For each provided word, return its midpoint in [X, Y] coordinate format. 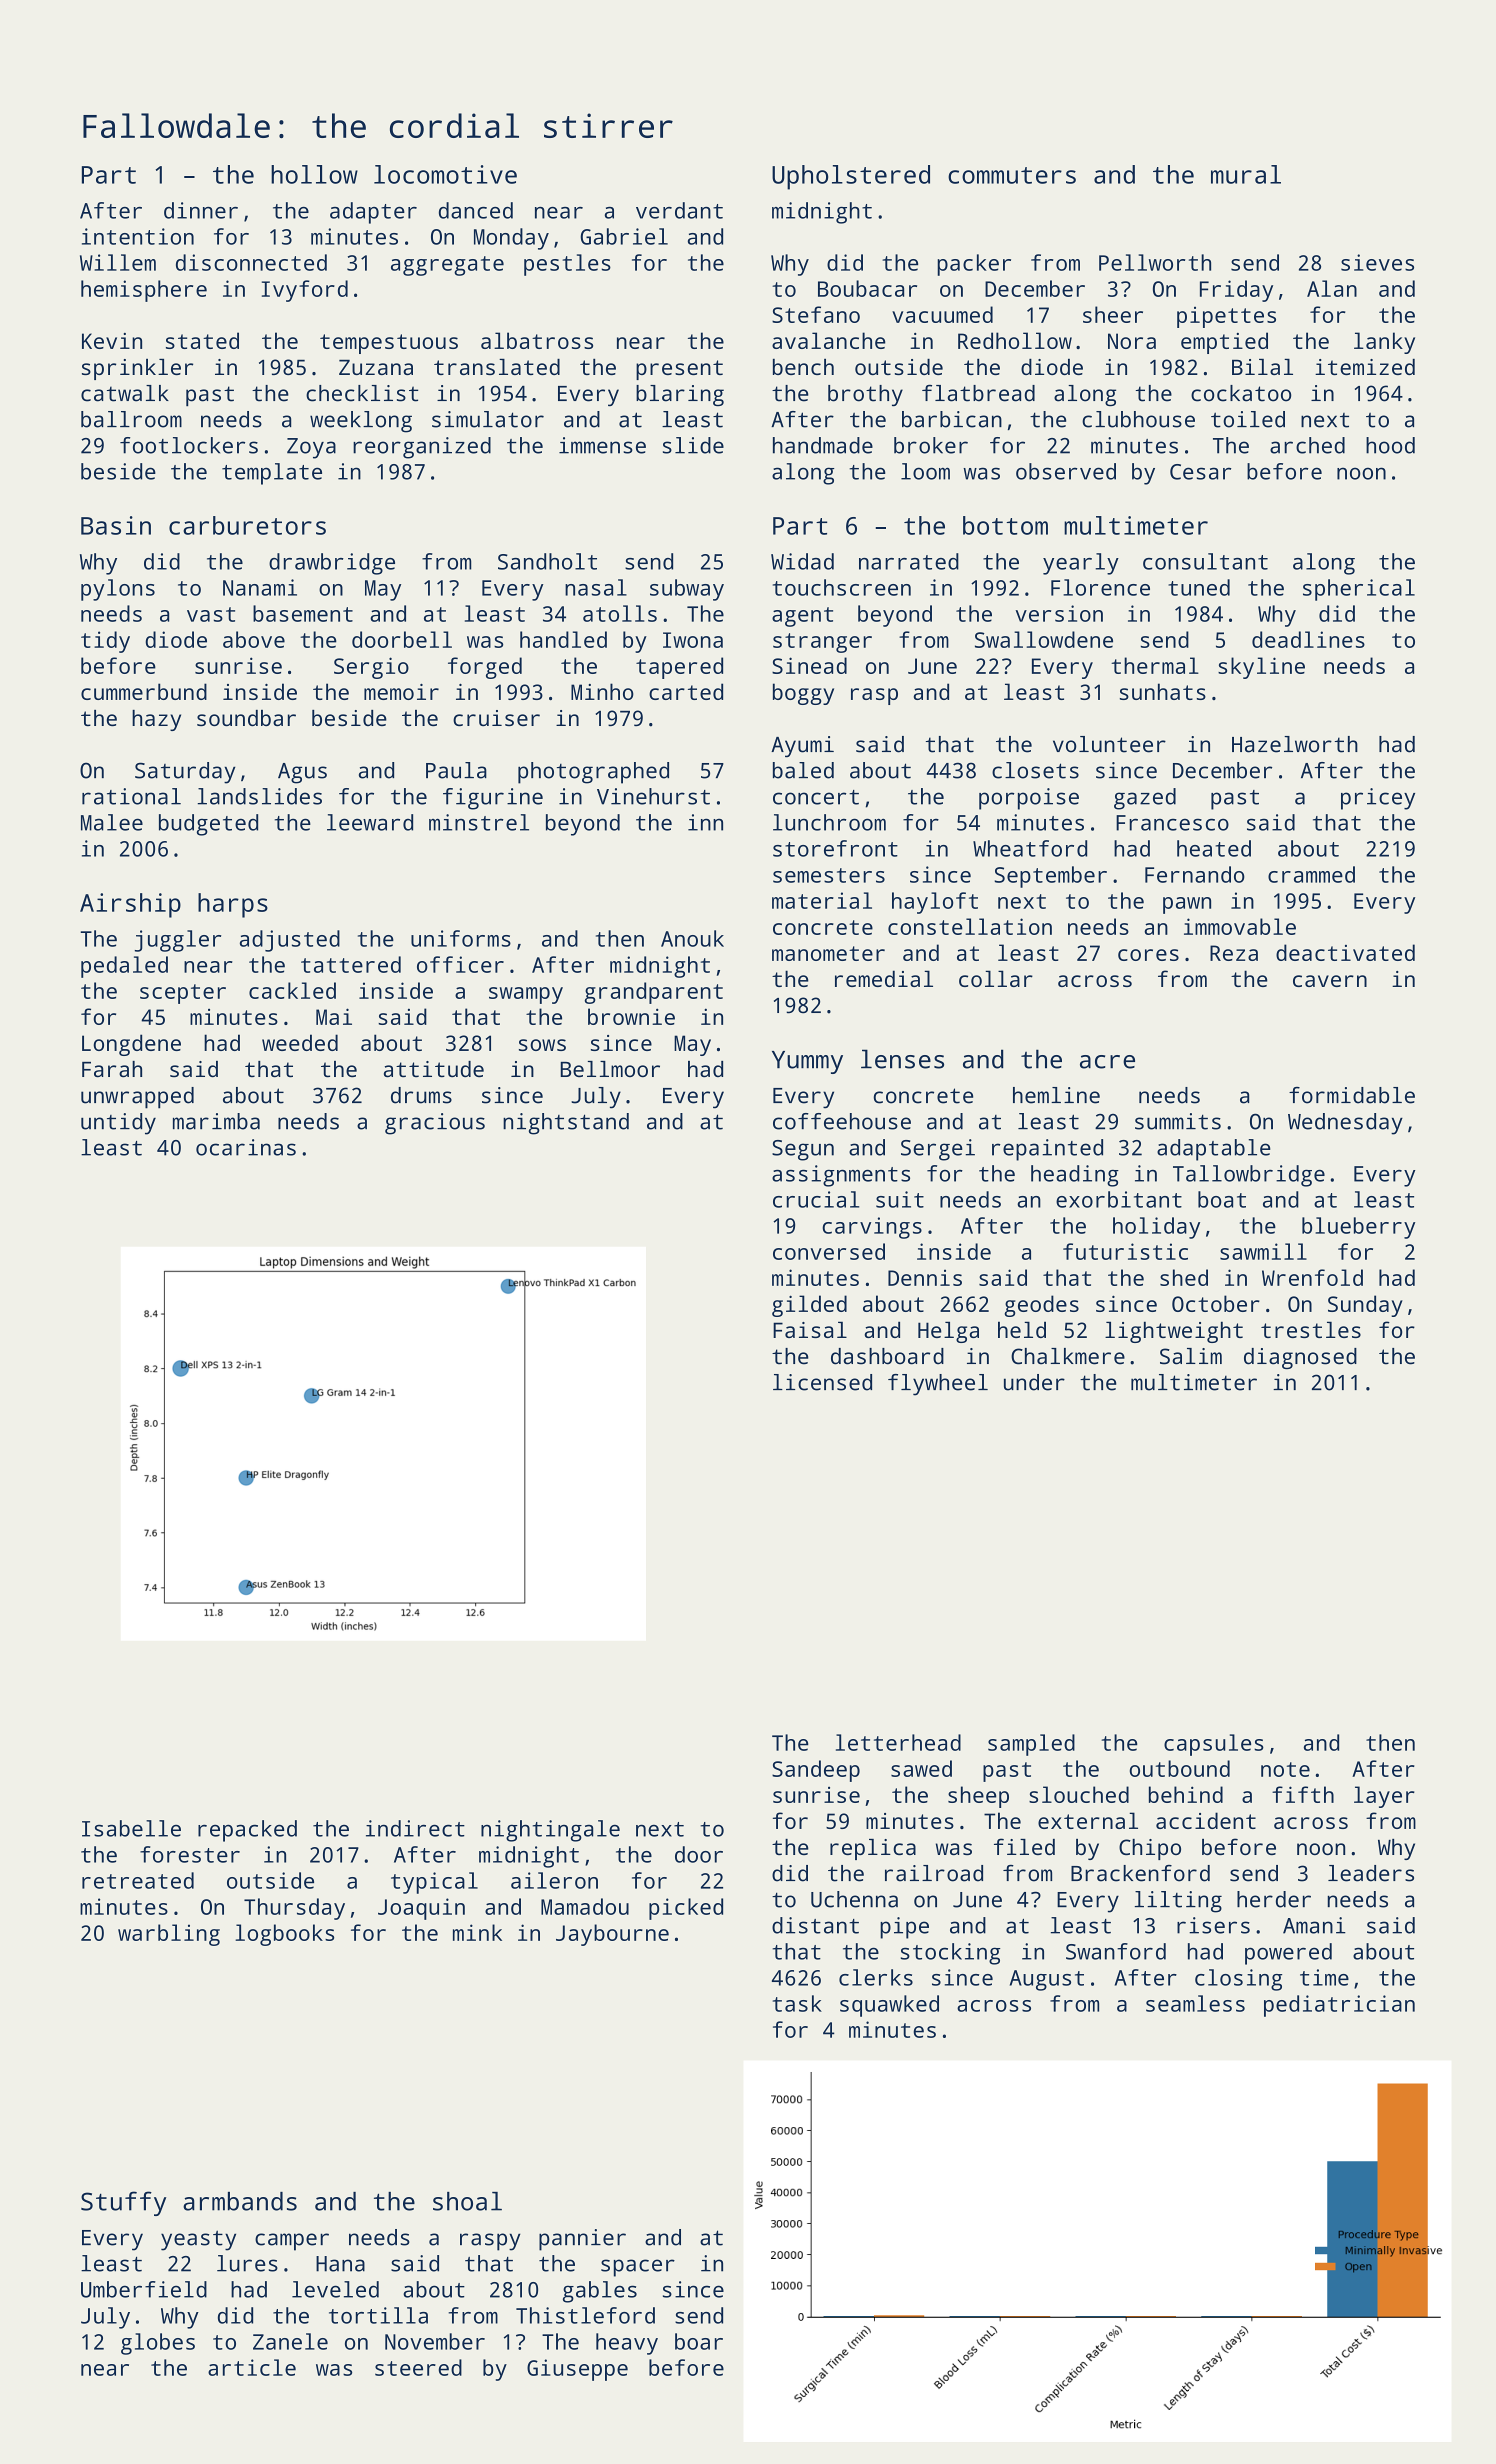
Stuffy [123, 2203]
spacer [638, 2268]
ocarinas [246, 1147]
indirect [415, 1828]
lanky [1384, 343]
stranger [822, 643]
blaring [680, 395]
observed [1066, 471]
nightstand [566, 1124]
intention [138, 236]
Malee [112, 822]
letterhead [898, 1742]
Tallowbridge [1249, 1176]
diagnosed [1300, 1358]
